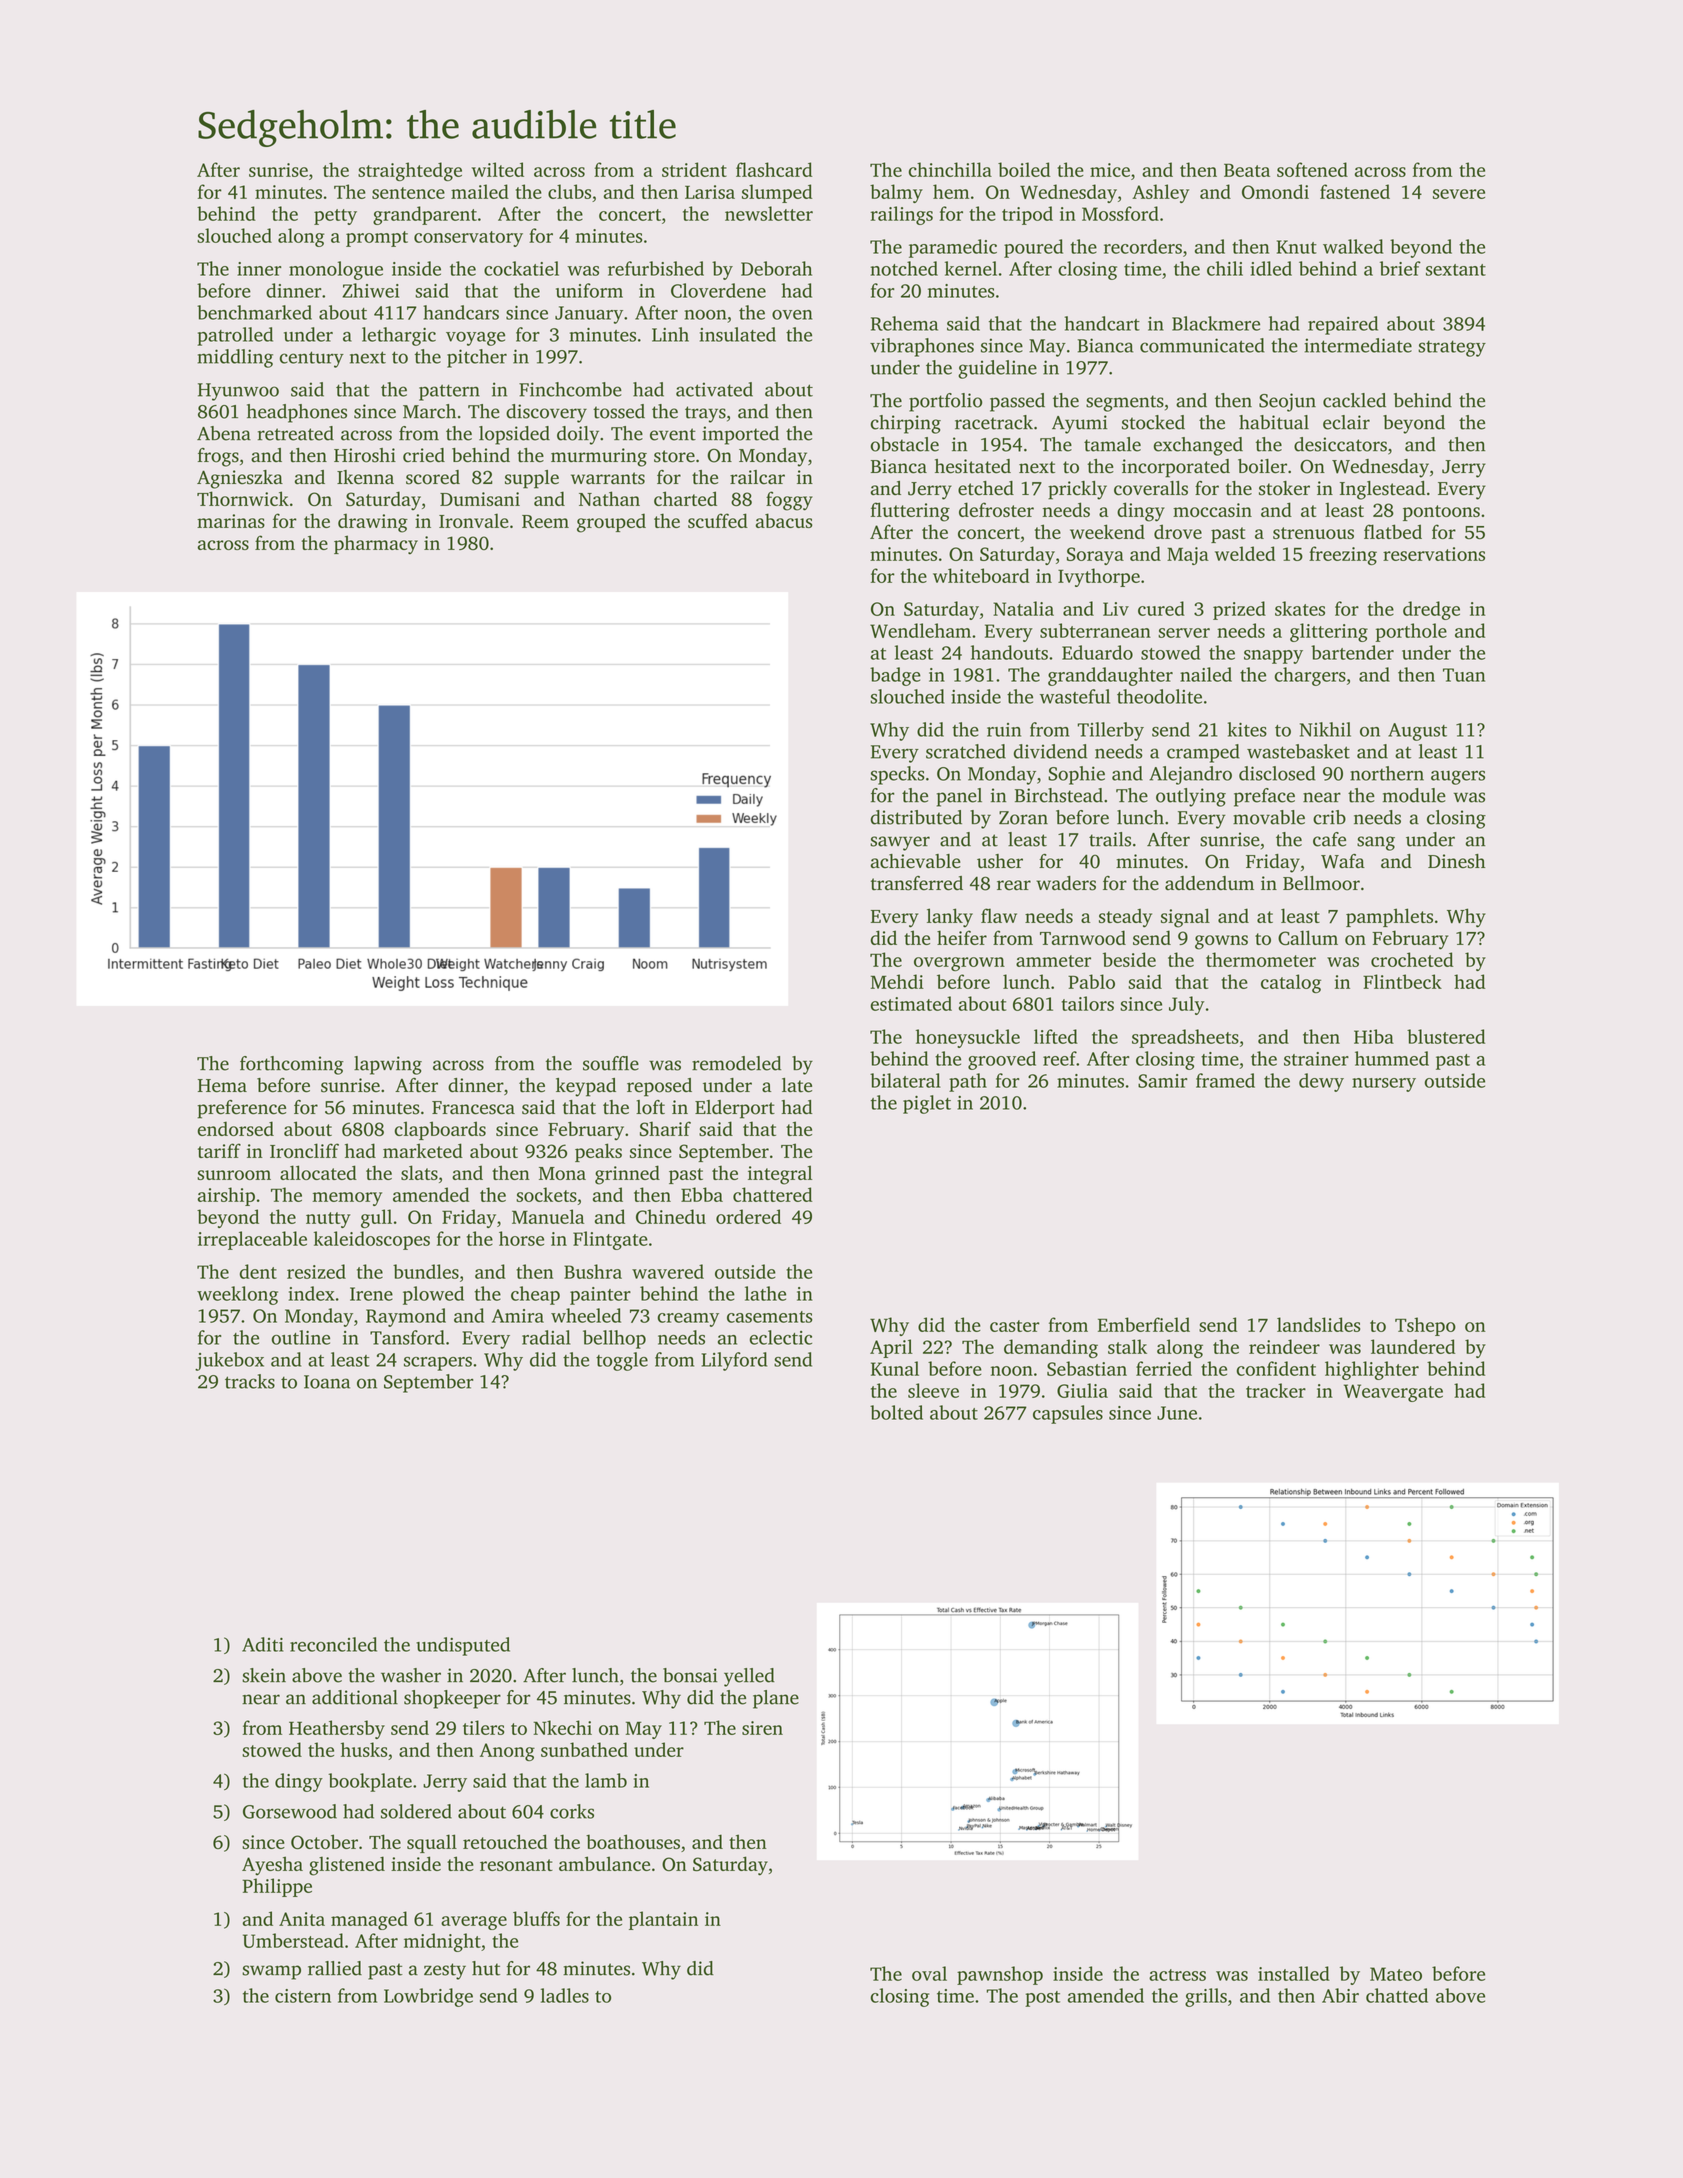 Image resolution: width=1683 pixels, height=2178 pixels. I want to click on wilted, so click(498, 169).
